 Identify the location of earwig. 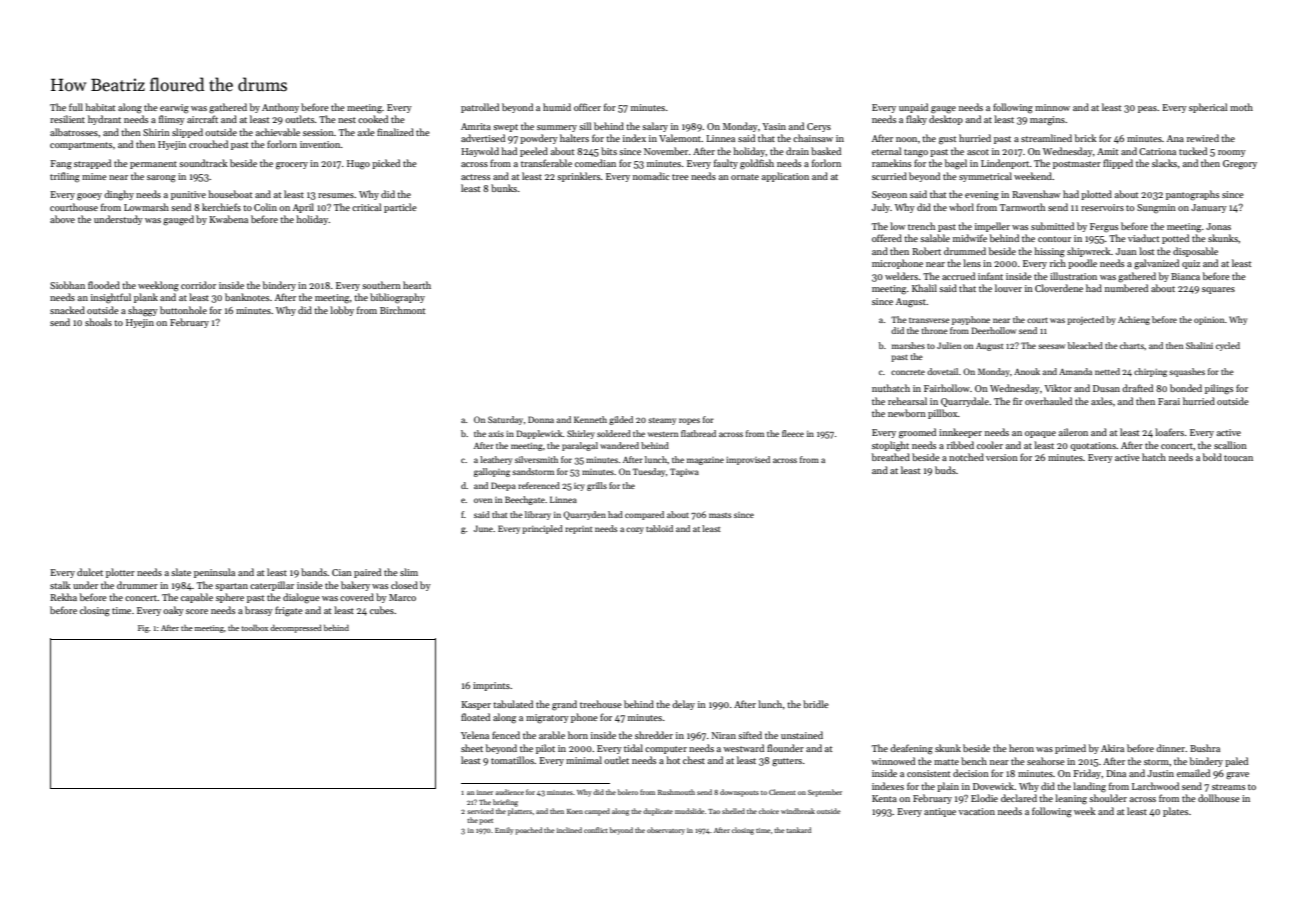
(174, 108).
